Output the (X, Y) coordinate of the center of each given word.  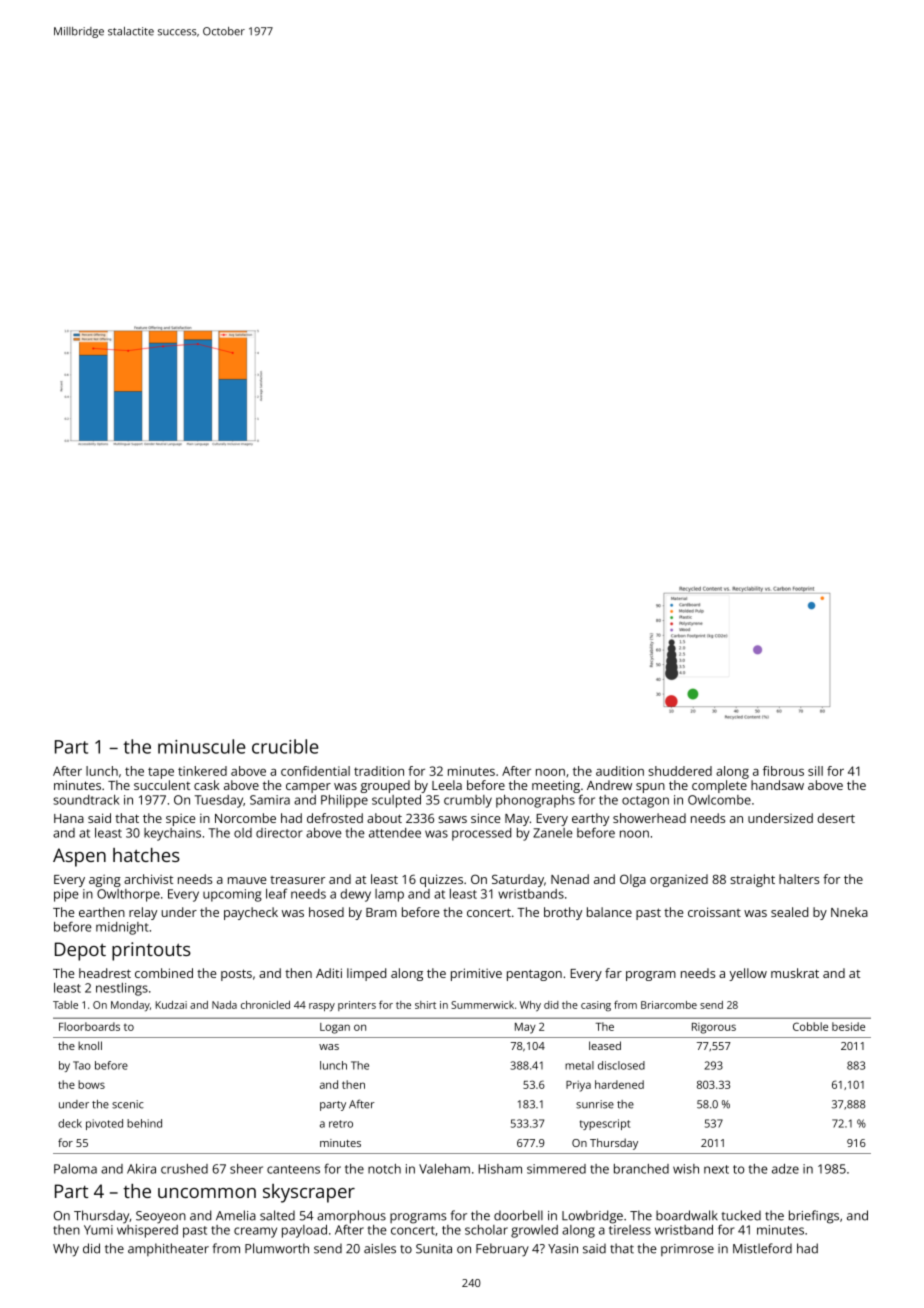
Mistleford (762, 1248)
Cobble (810, 1026)
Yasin (563, 1249)
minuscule (202, 746)
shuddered (680, 771)
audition (620, 771)
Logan (335, 1028)
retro (341, 1124)
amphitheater (168, 1249)
